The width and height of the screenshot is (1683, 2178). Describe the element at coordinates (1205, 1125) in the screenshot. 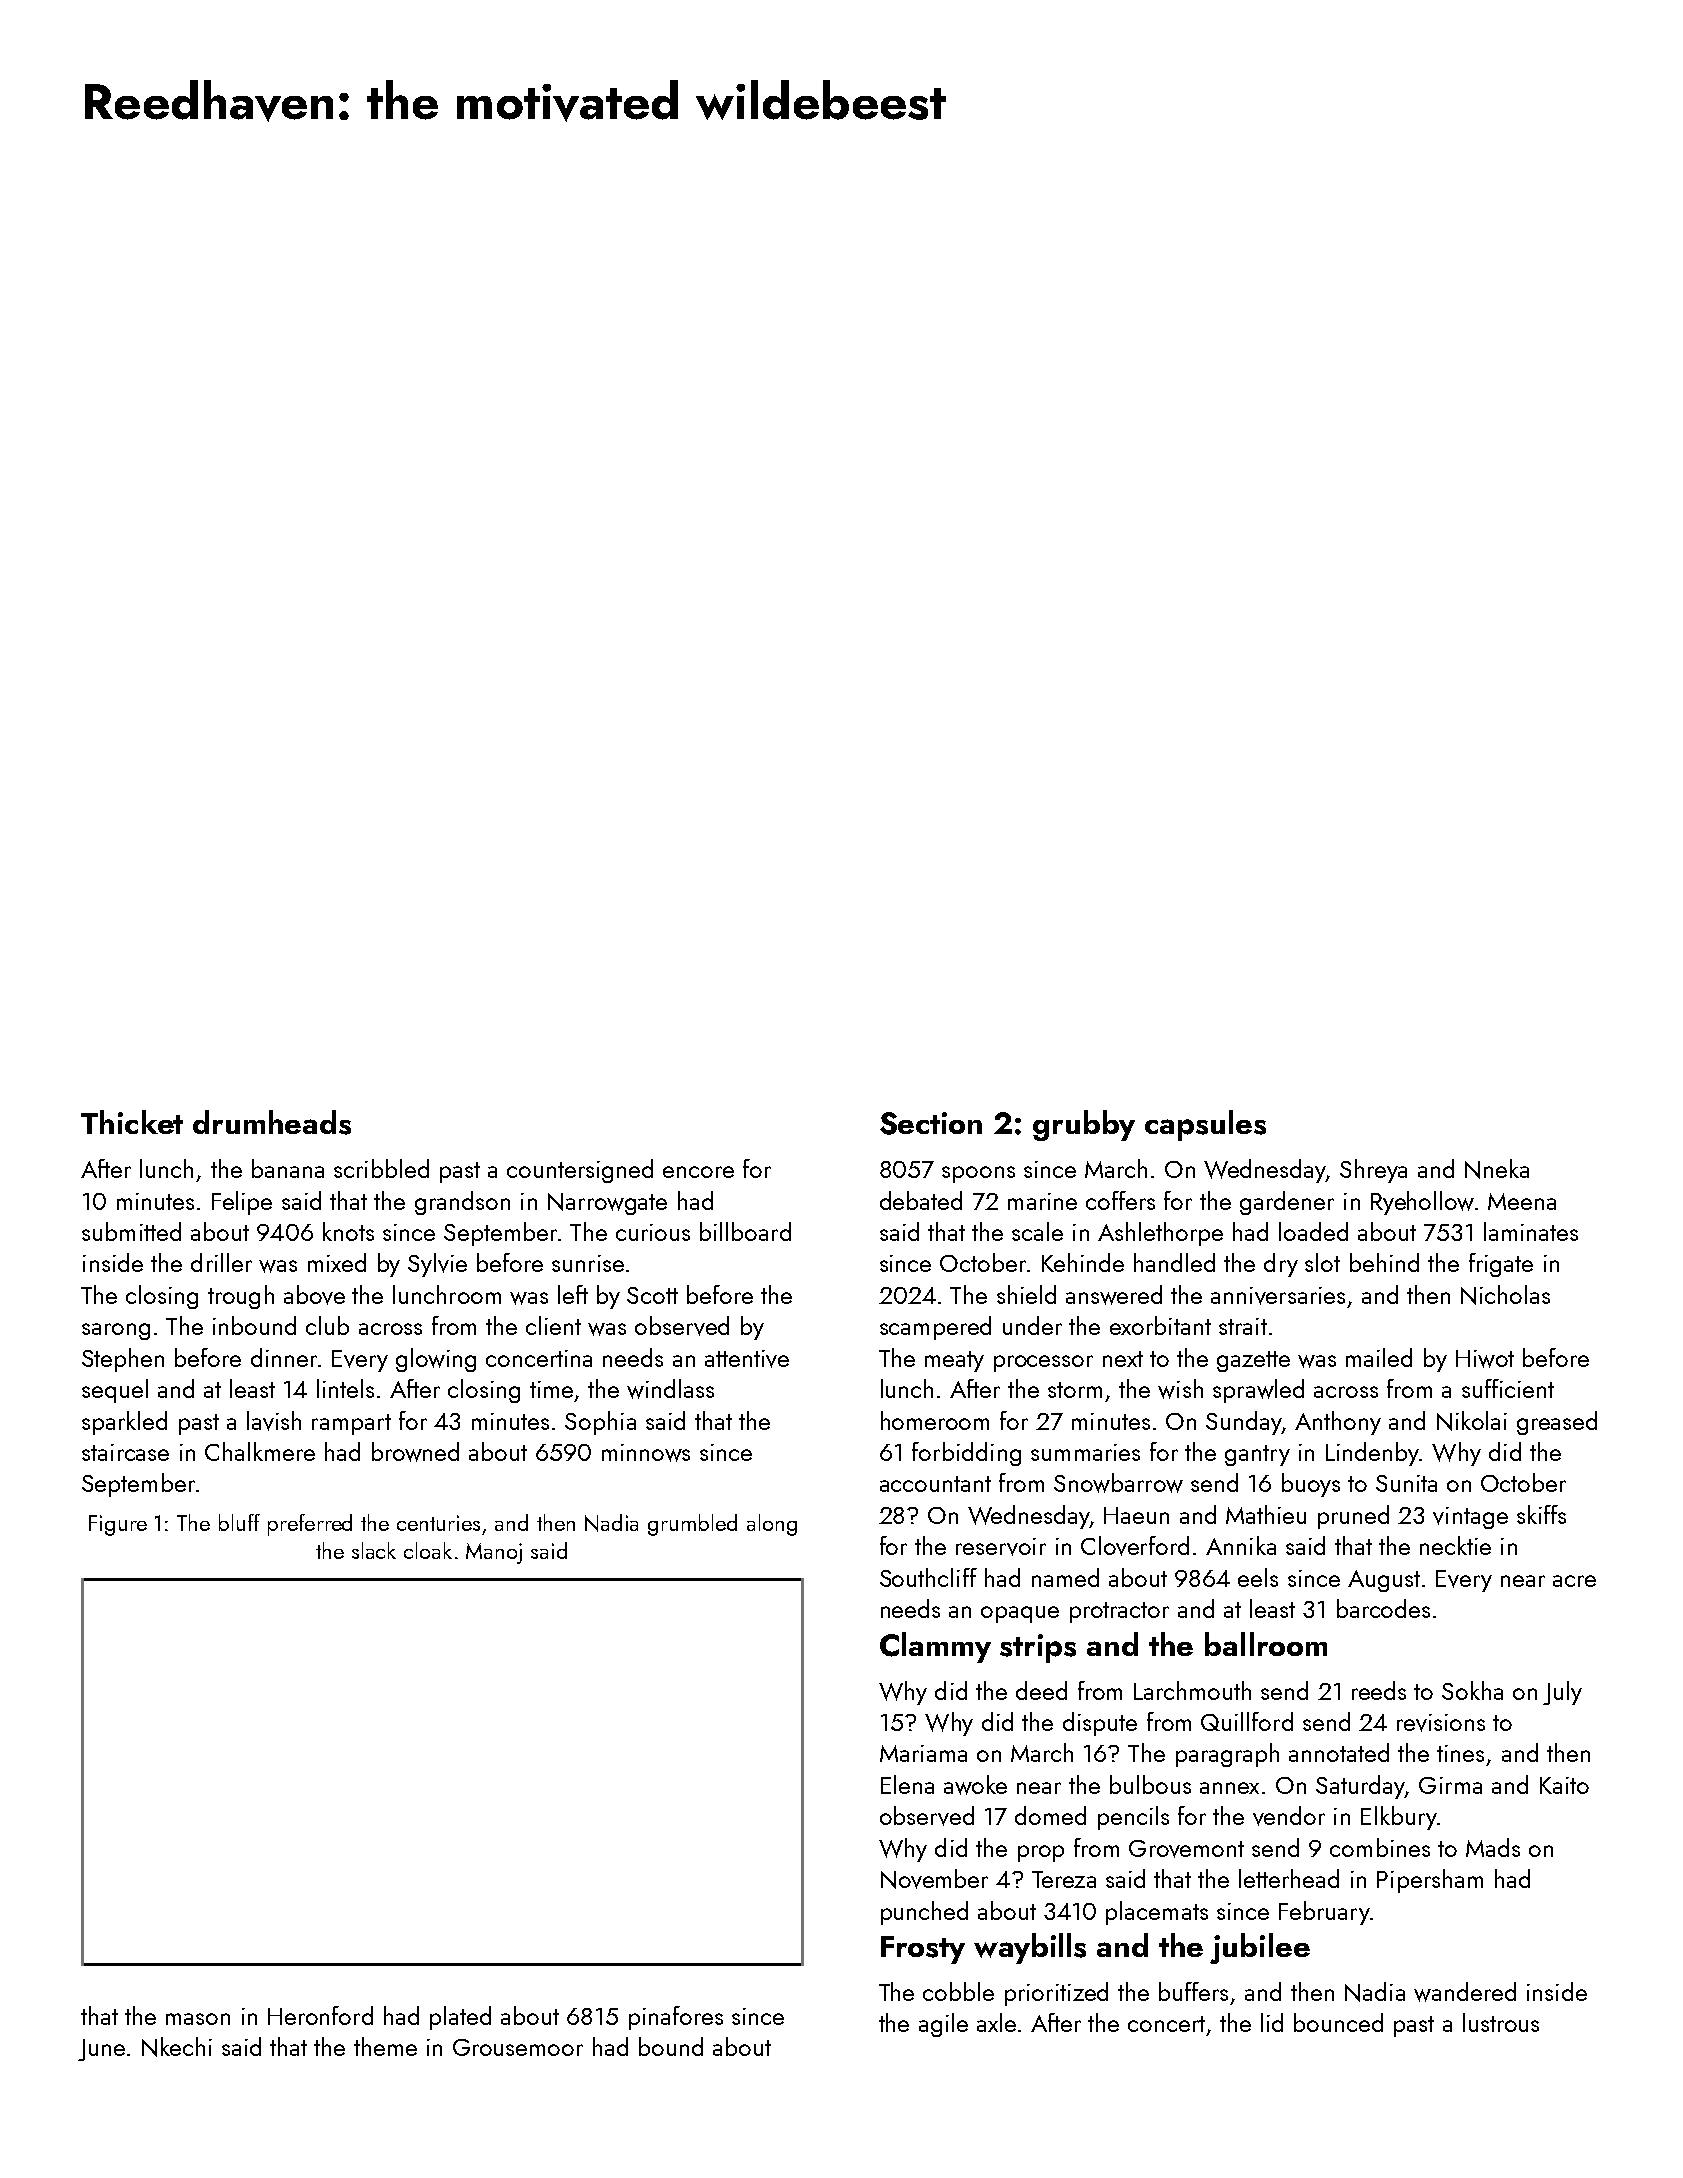

I see `capsules` at that location.
